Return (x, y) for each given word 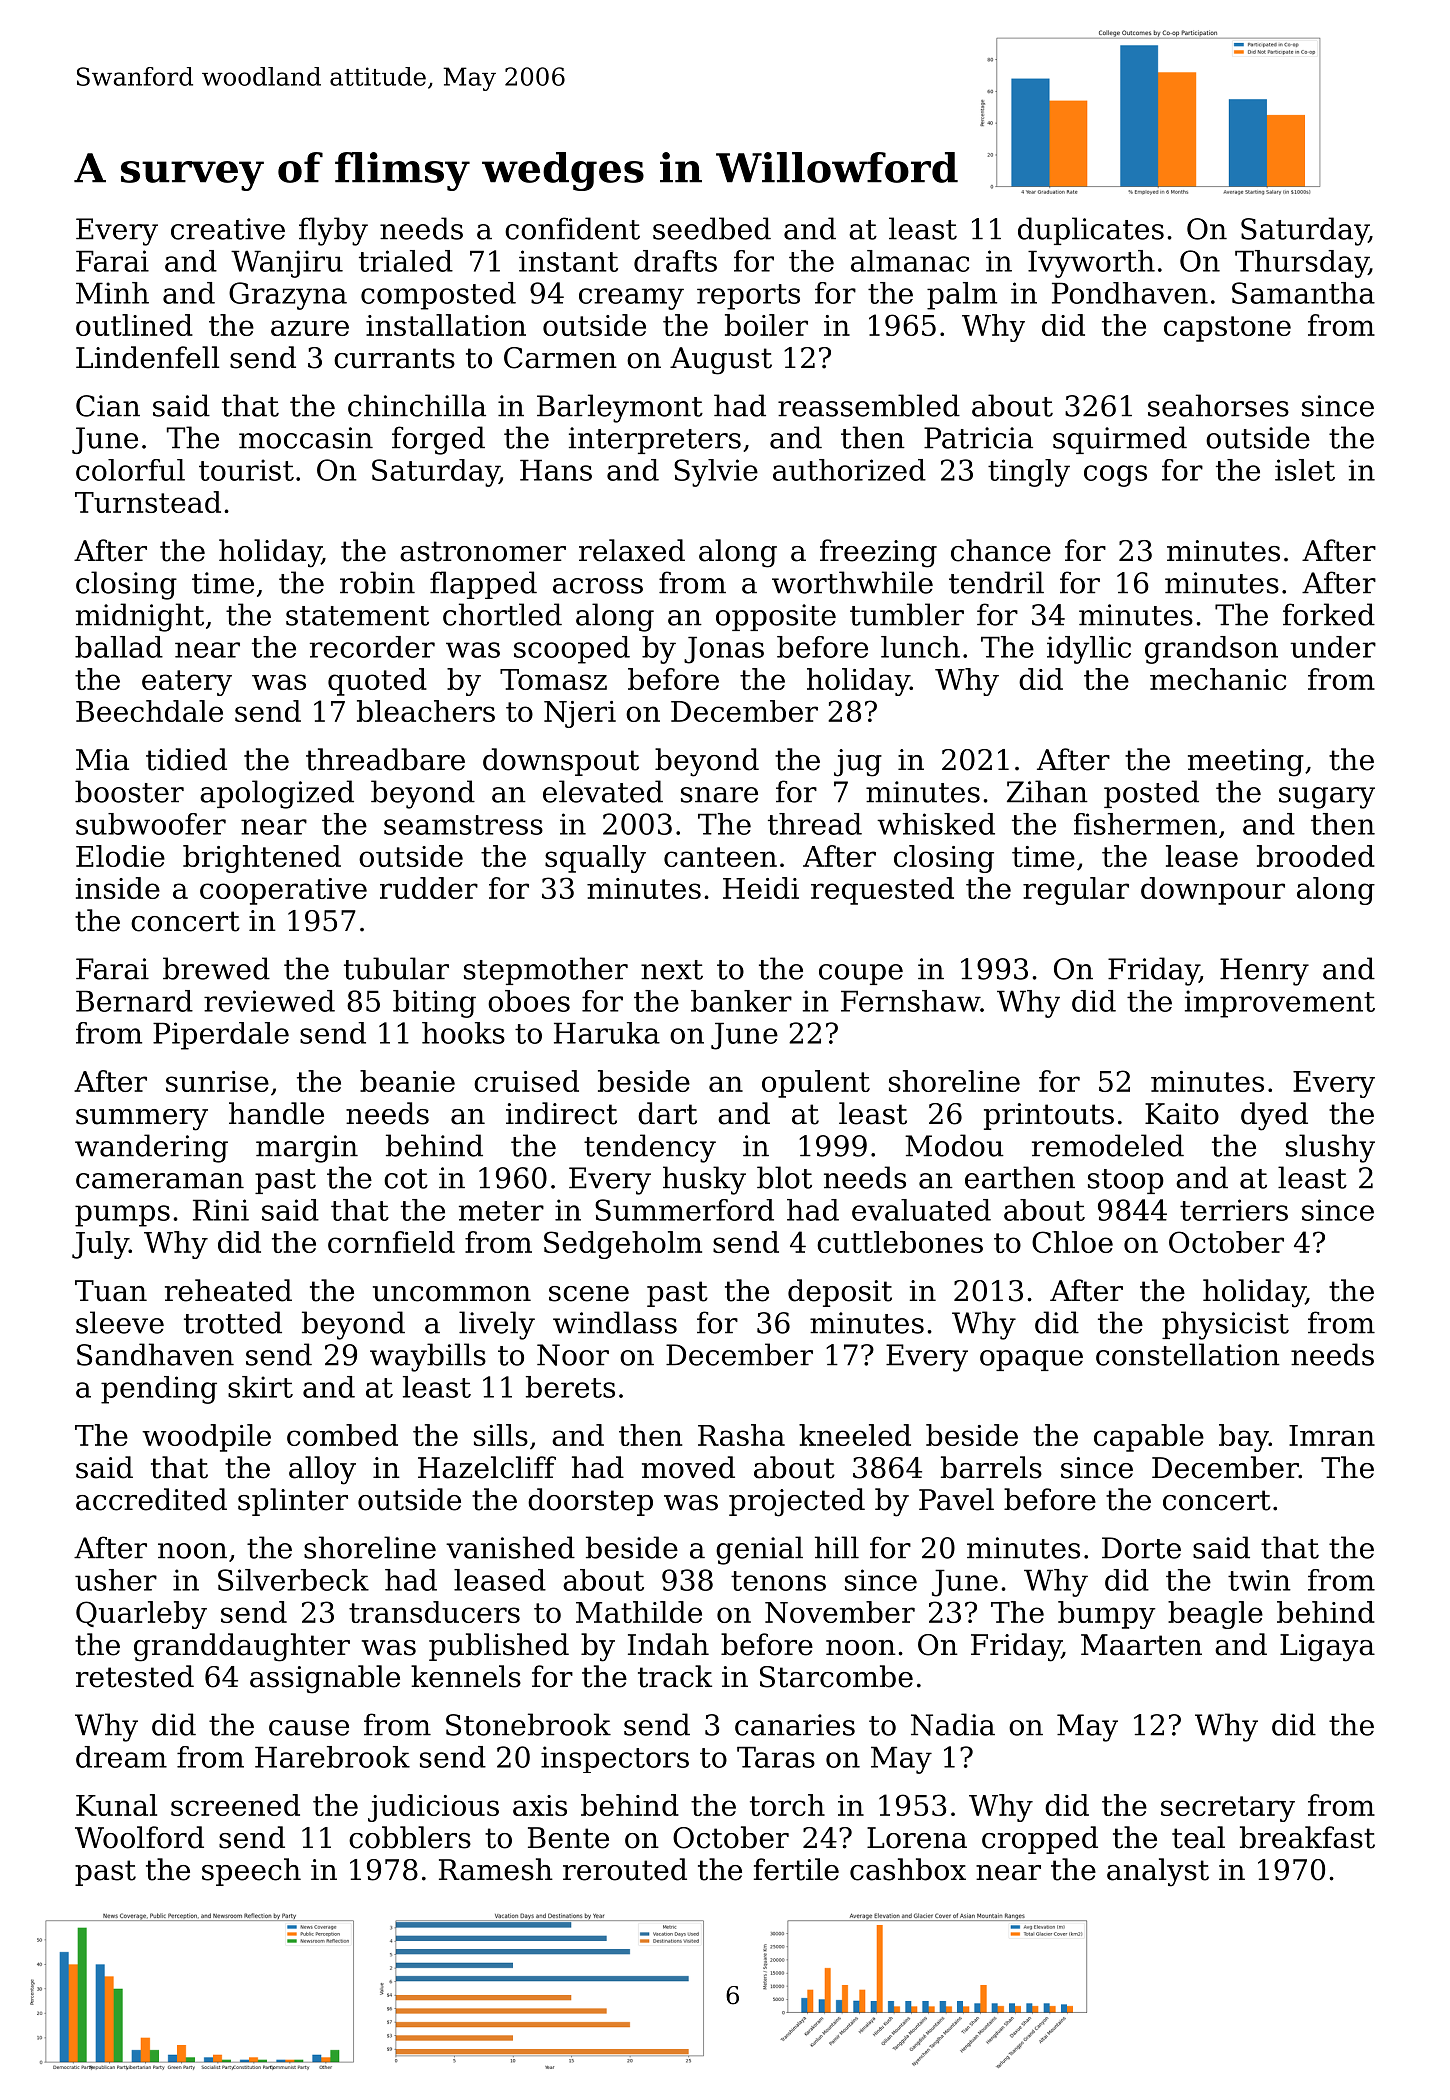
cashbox (908, 1869)
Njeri (580, 714)
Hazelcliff (487, 1467)
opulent (816, 1084)
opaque (1031, 1360)
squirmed (1120, 440)
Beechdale (149, 711)
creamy (631, 299)
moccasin (306, 438)
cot (406, 1179)
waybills (428, 1357)
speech (251, 1872)
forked (1329, 614)
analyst (1158, 1872)
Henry (1264, 972)
